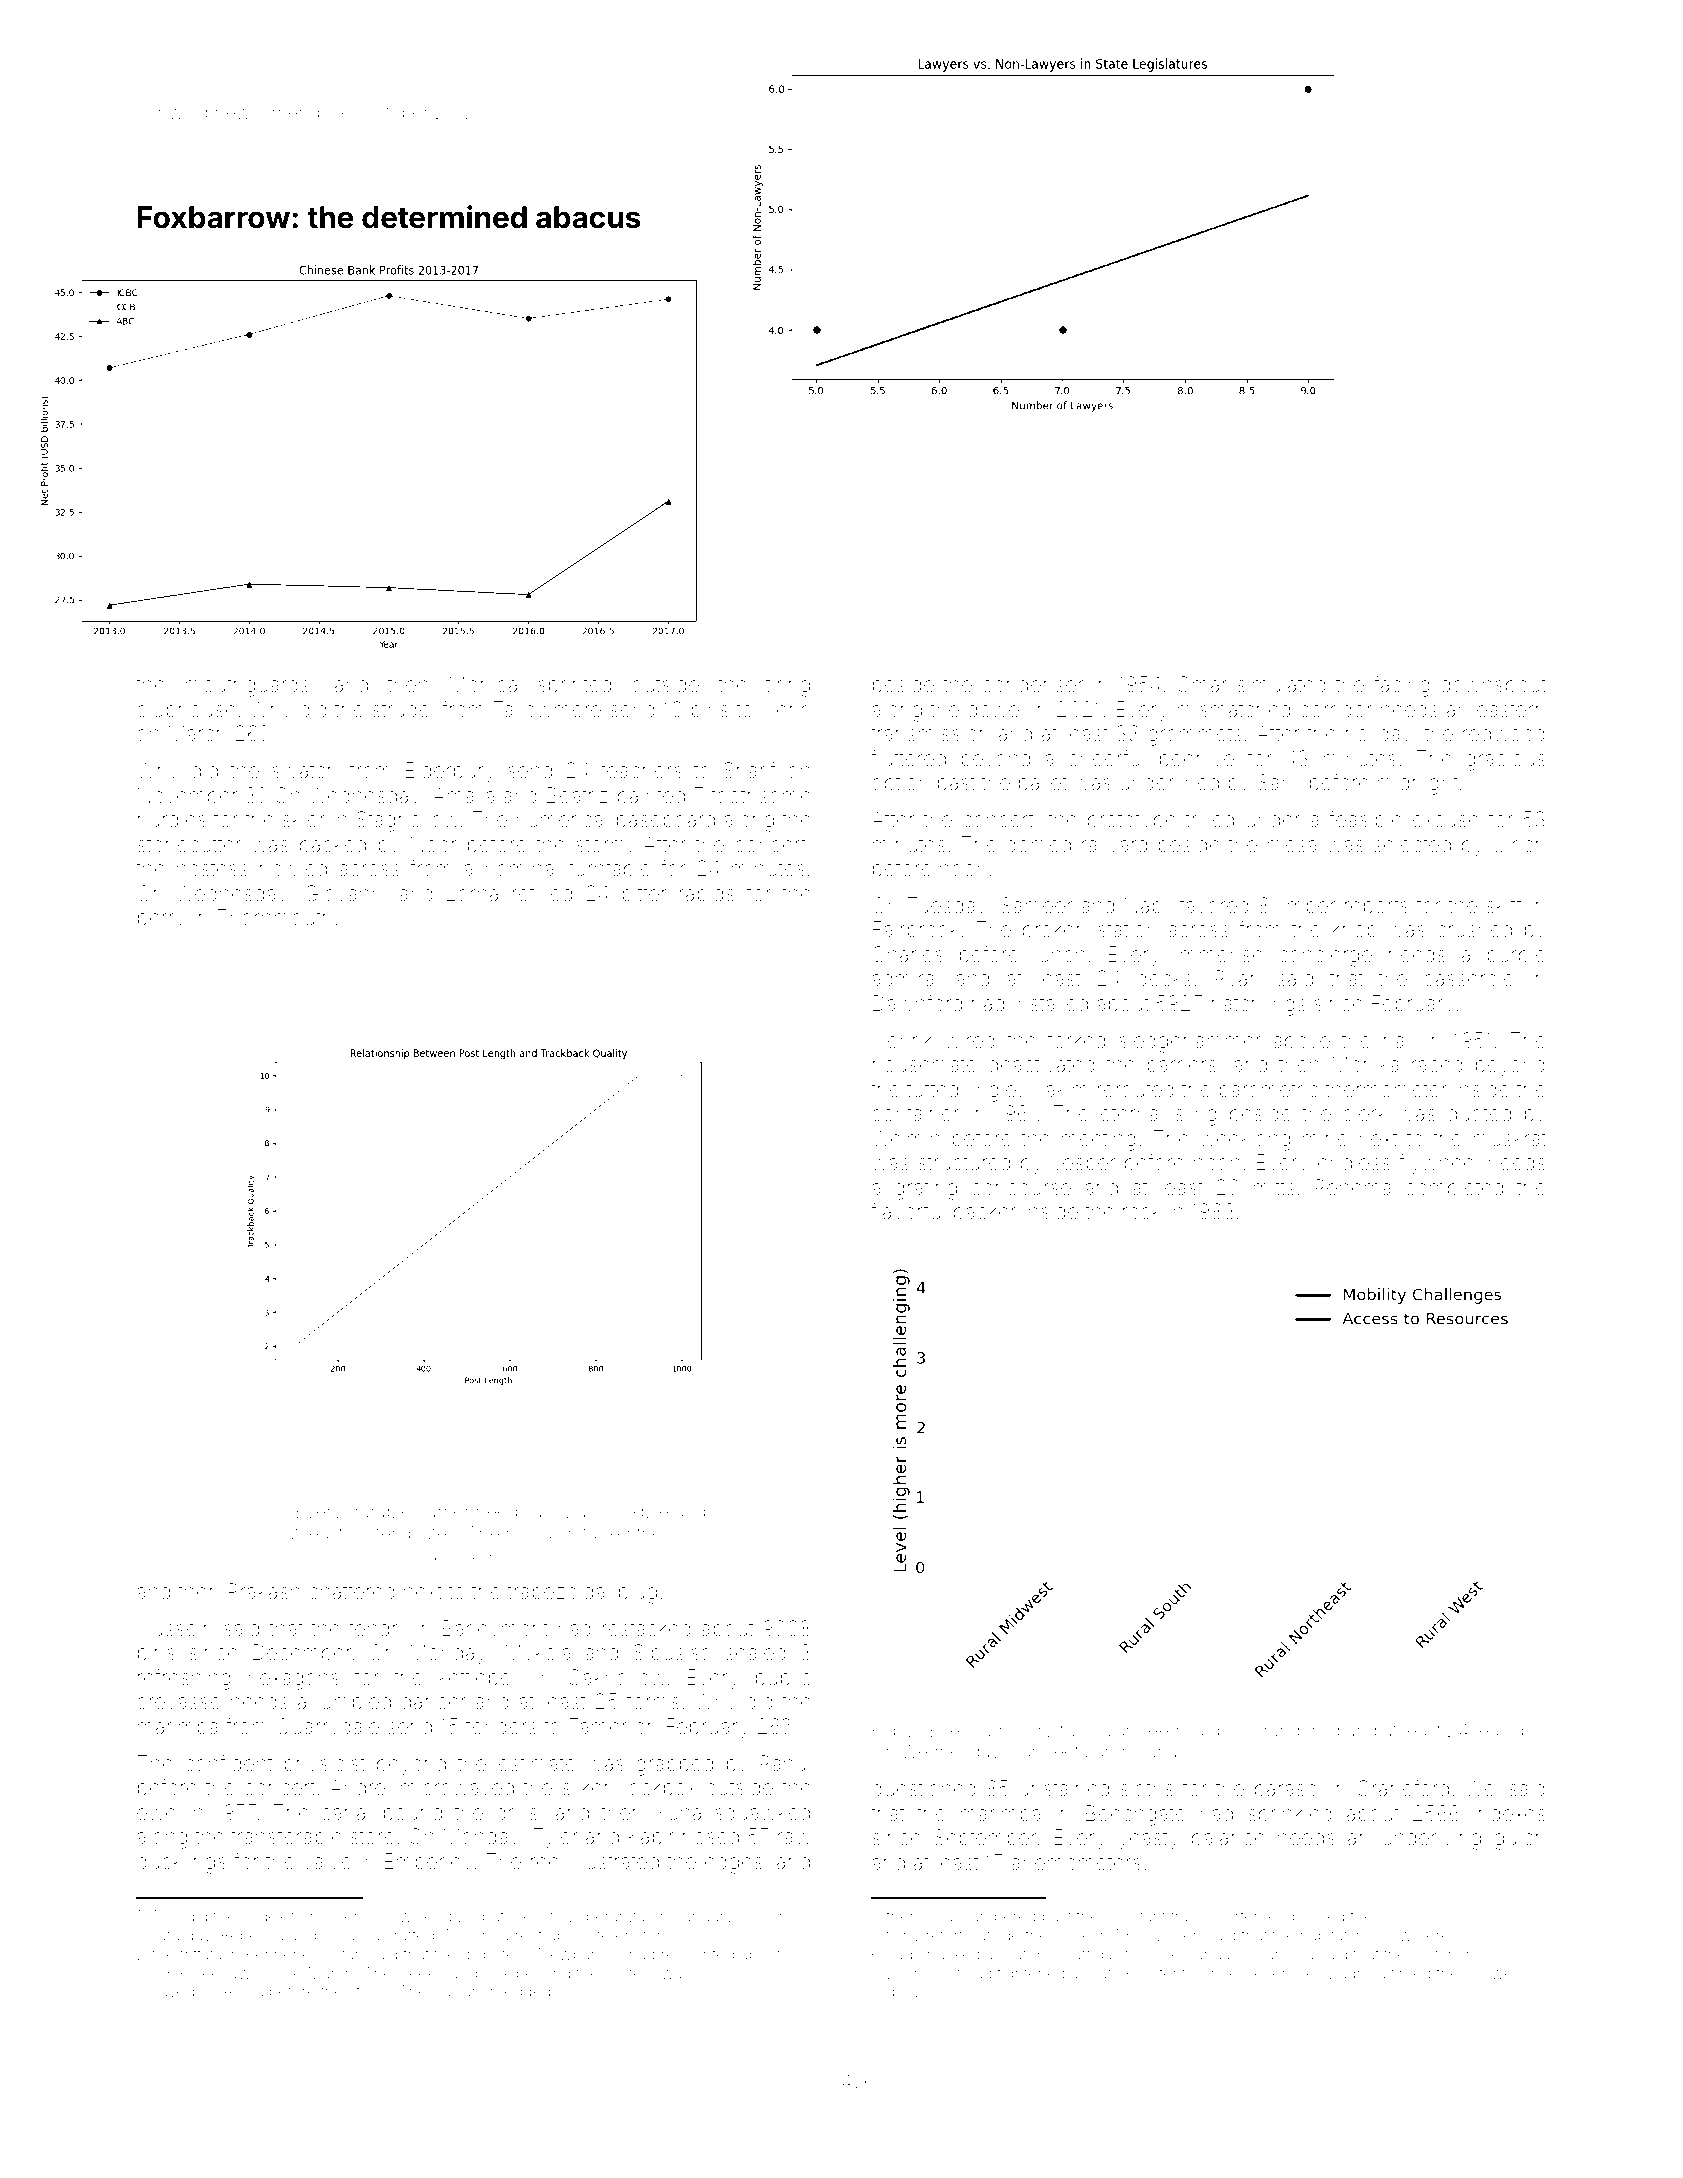 The width and height of the image is (1683, 2178). What do you see at coordinates (161, 920) in the image?
I see `berry` at bounding box center [161, 920].
